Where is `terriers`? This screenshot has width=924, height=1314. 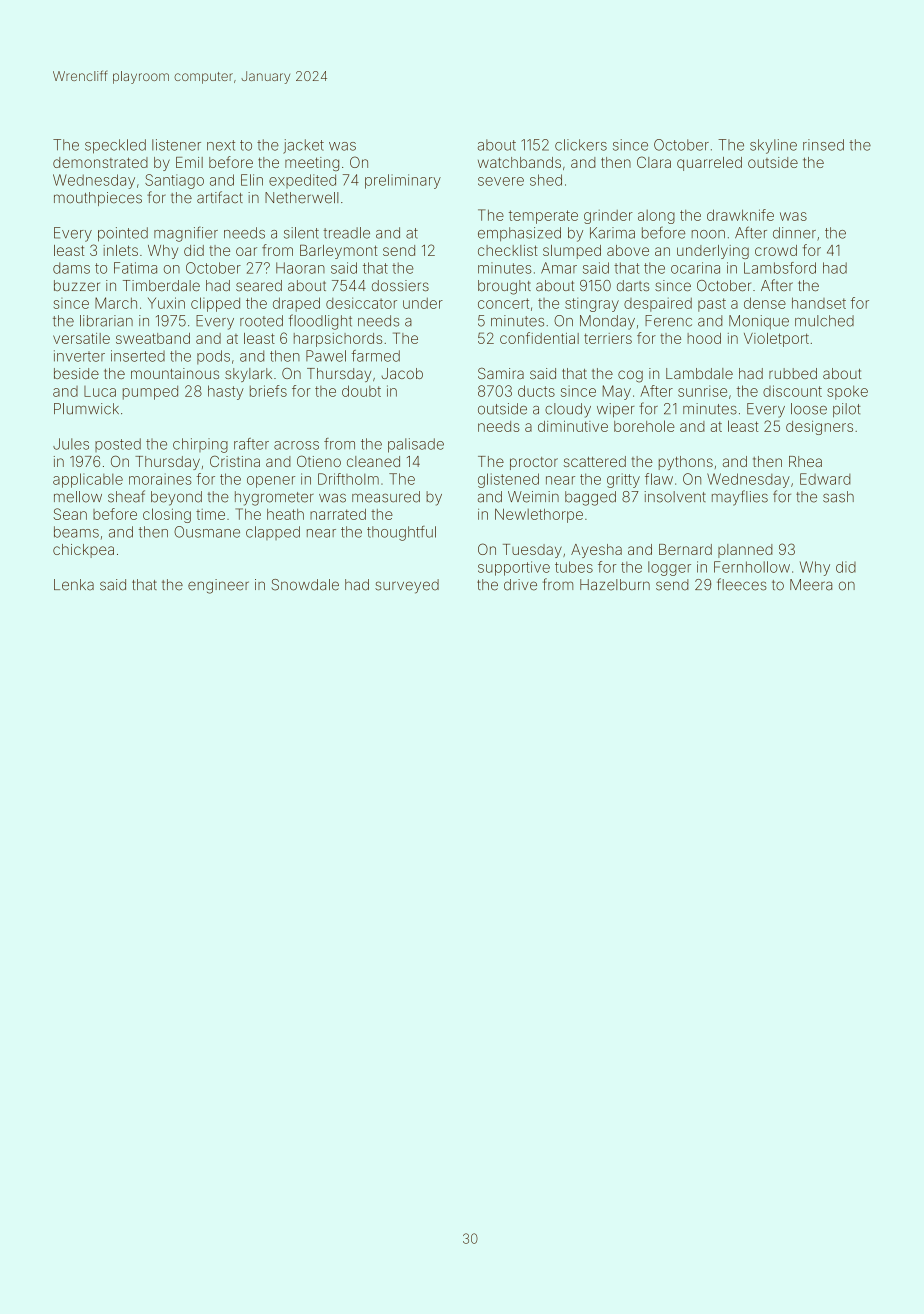 terriers is located at coordinates (608, 338).
